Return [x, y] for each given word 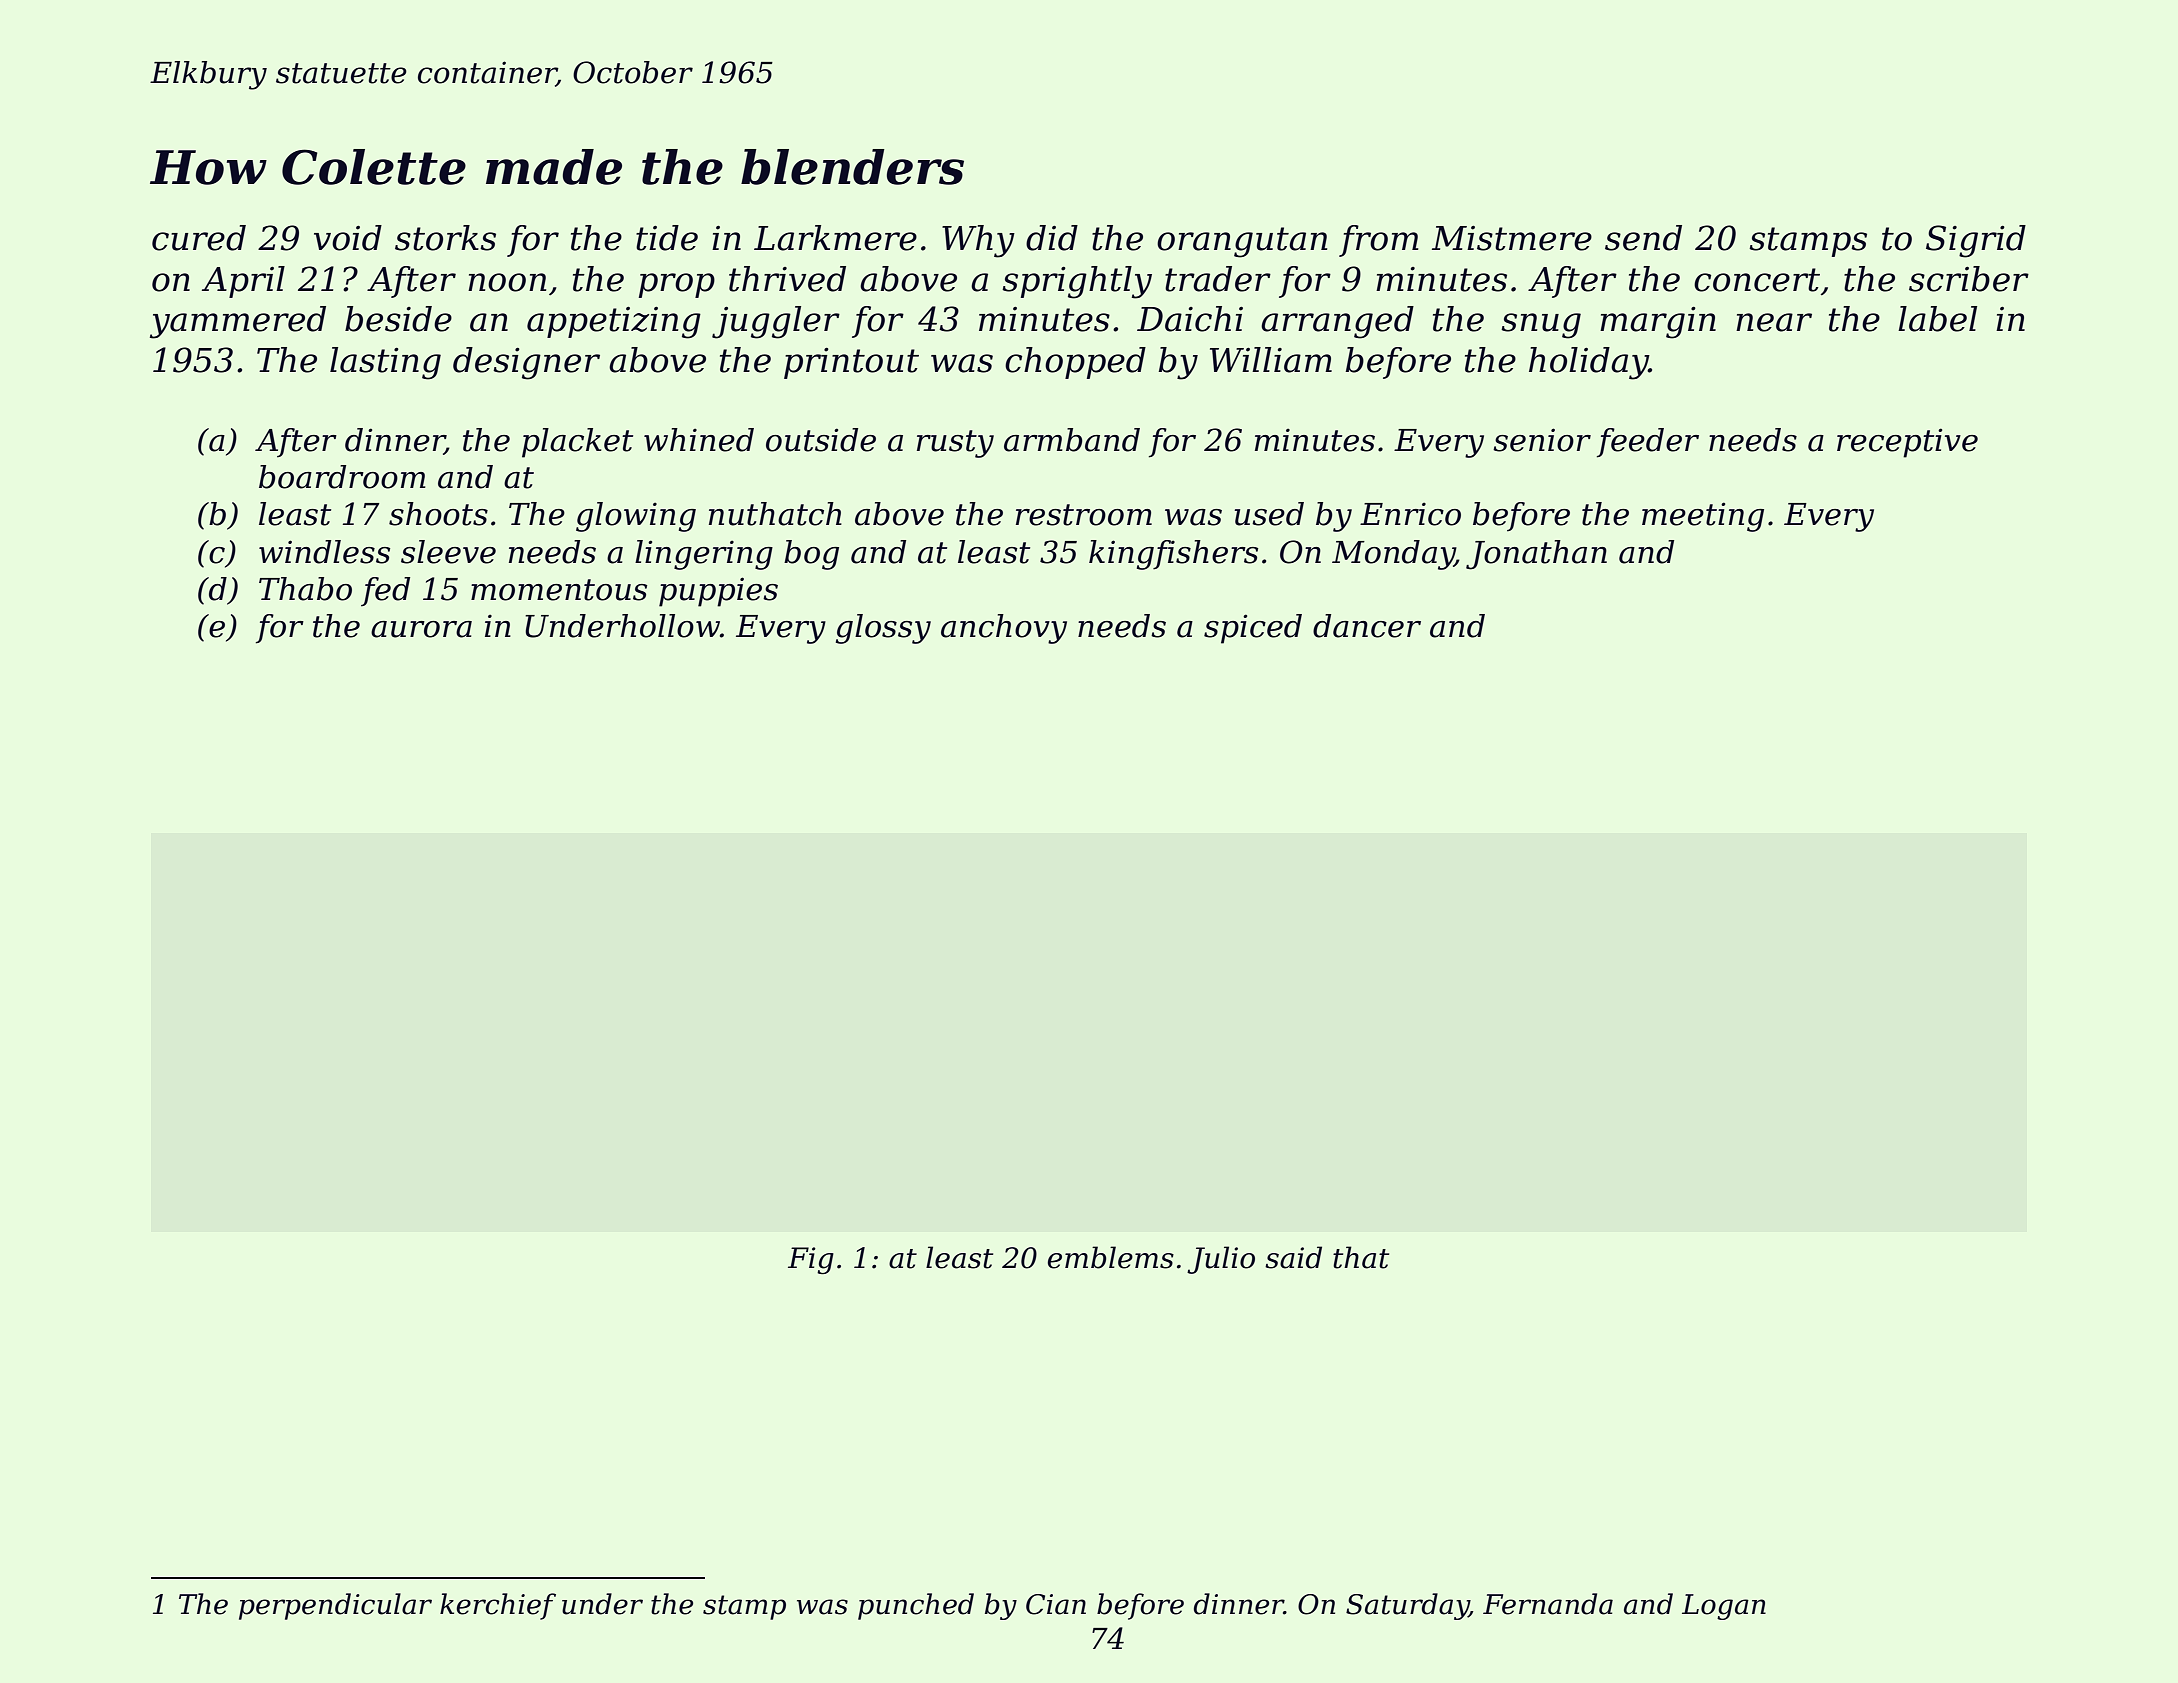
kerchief [498, 1606]
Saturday [1407, 1606]
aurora [421, 629]
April [243, 282]
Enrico [1410, 514]
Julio [1221, 1260]
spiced [1253, 629]
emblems [1111, 1257]
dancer [1367, 626]
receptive [1907, 443]
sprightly [1077, 282]
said [1293, 1257]
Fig [811, 1260]
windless [324, 552]
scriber [1969, 279]
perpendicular [335, 1606]
